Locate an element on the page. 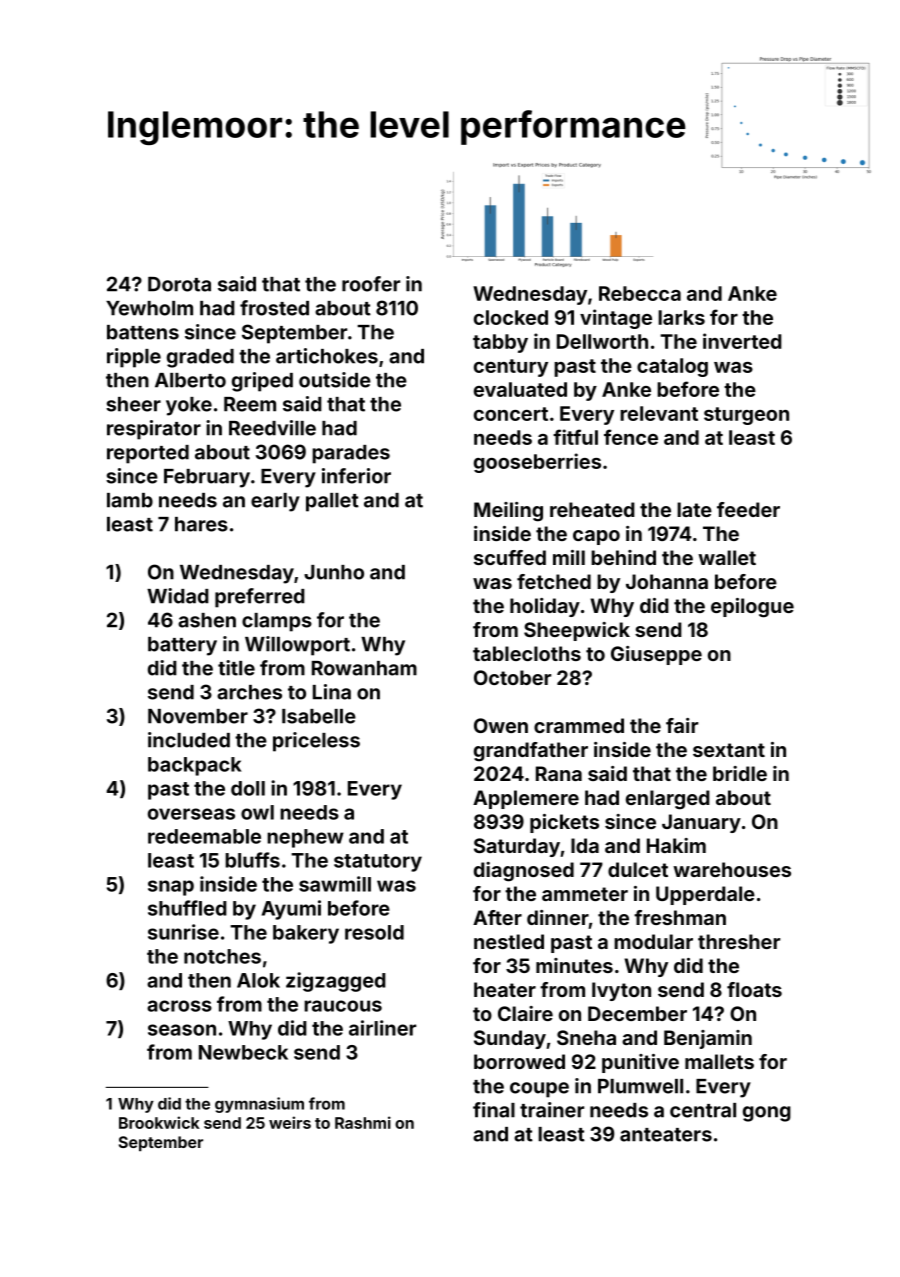  dulcet is located at coordinates (638, 869).
